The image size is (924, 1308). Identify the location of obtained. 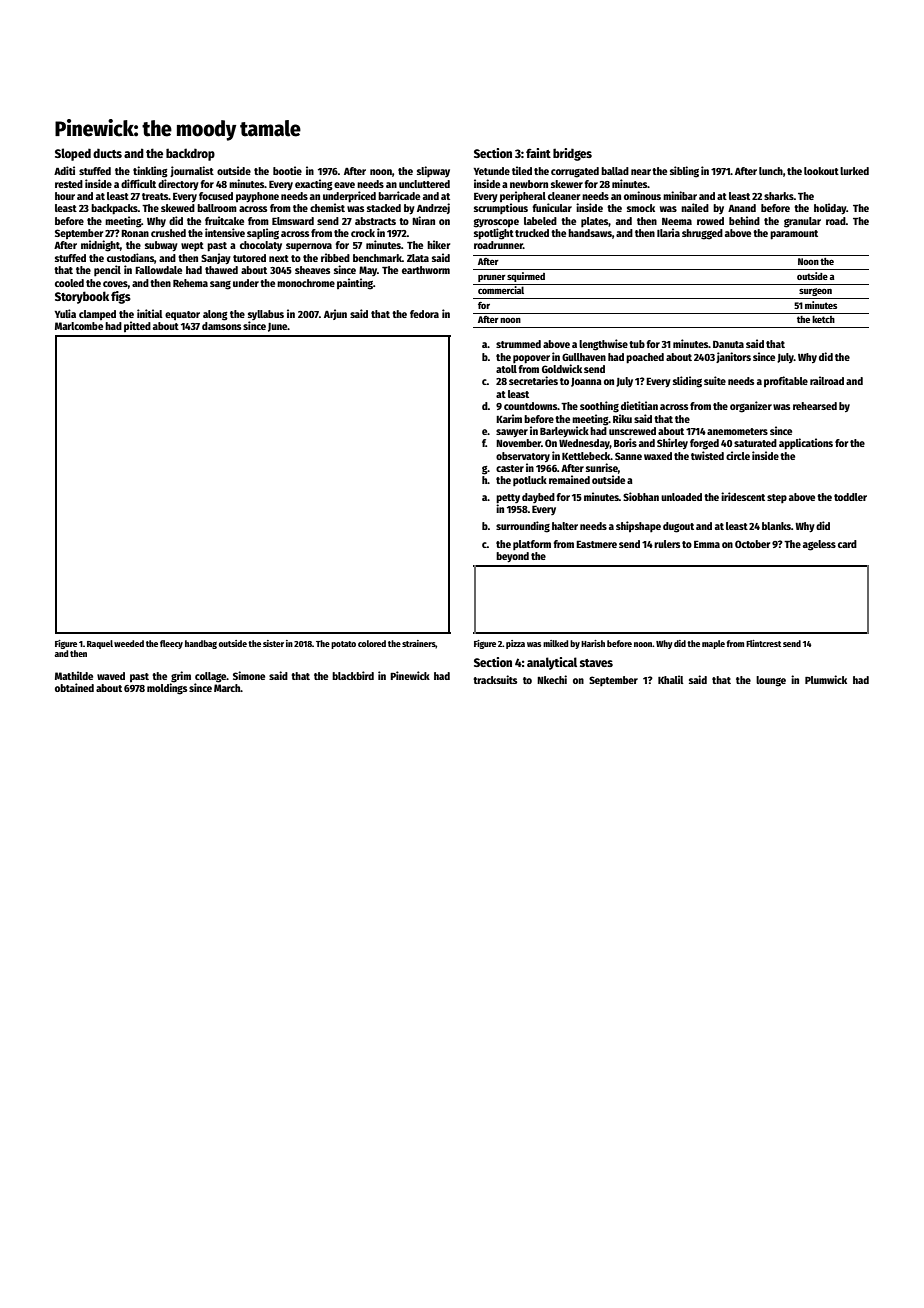
(74, 687).
